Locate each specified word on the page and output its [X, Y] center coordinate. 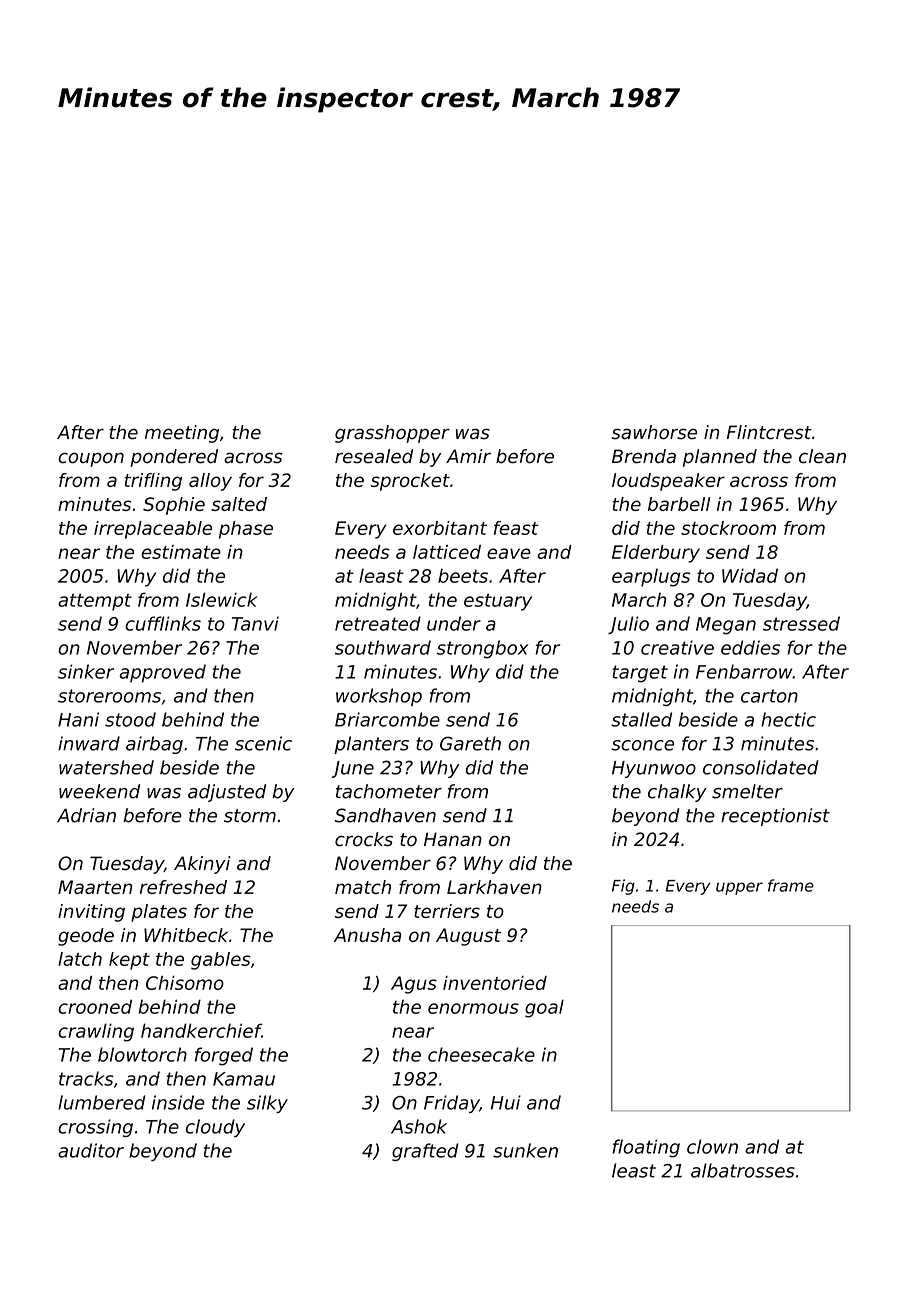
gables [221, 961]
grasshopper [392, 434]
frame [791, 885]
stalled [641, 719]
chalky [677, 793]
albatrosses [743, 1170]
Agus [414, 985]
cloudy [215, 1128]
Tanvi [255, 623]
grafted [425, 1152]
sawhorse [654, 432]
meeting [182, 434]
